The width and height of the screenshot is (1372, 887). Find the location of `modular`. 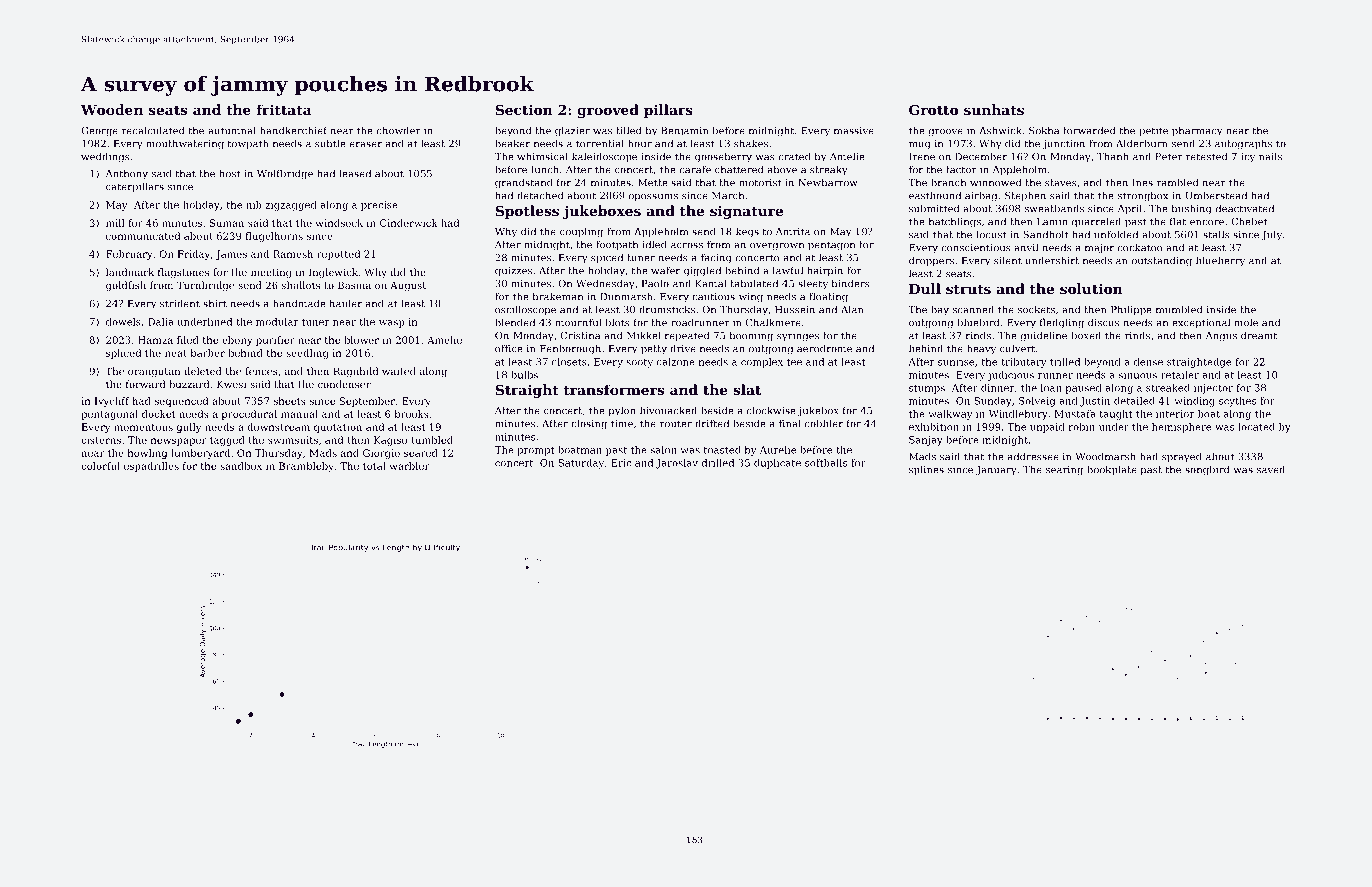

modular is located at coordinates (277, 322).
